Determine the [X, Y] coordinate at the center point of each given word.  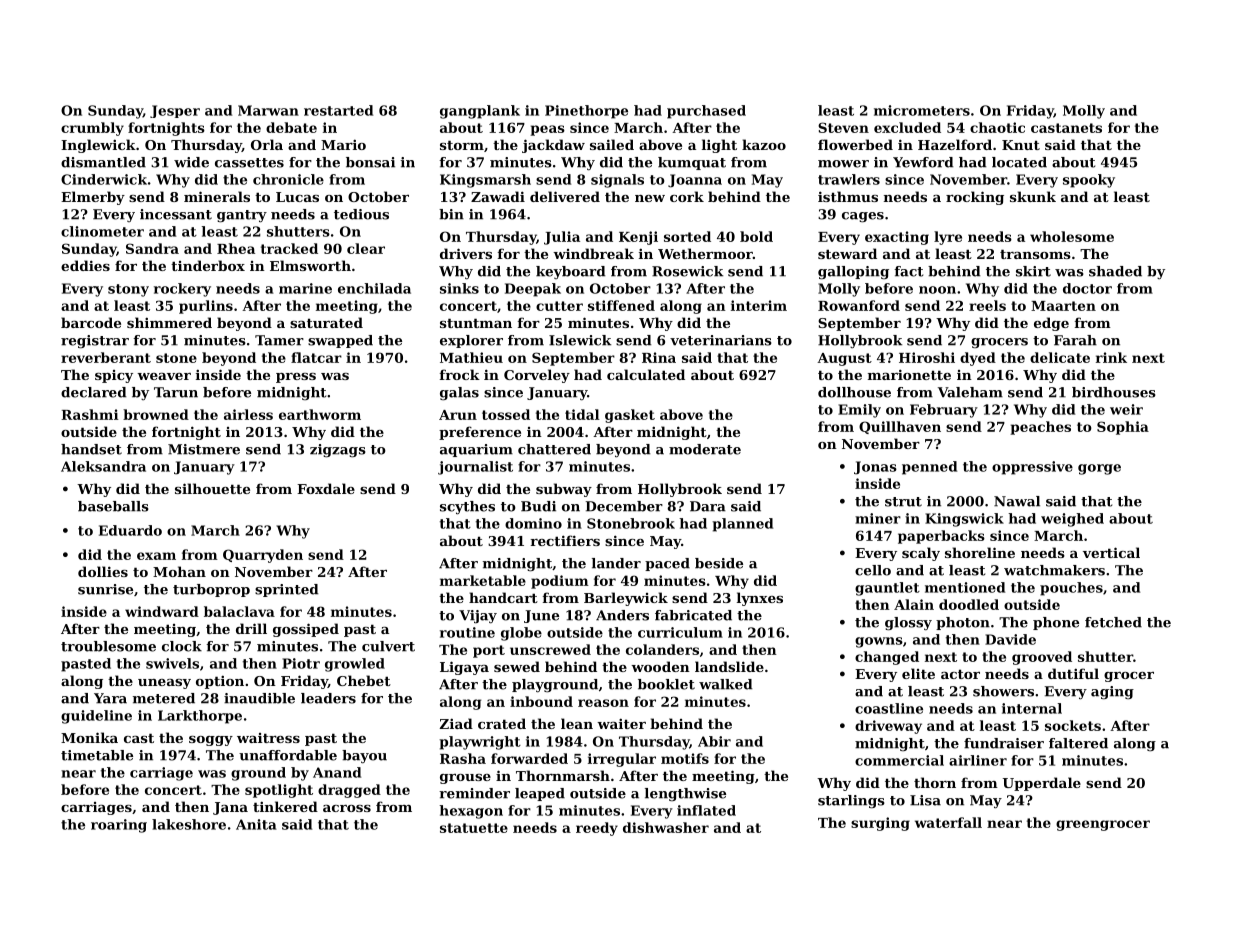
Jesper [175, 111]
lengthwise [685, 794]
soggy [211, 741]
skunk [1033, 196]
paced [667, 564]
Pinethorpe [586, 112]
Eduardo [130, 530]
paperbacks [941, 537]
